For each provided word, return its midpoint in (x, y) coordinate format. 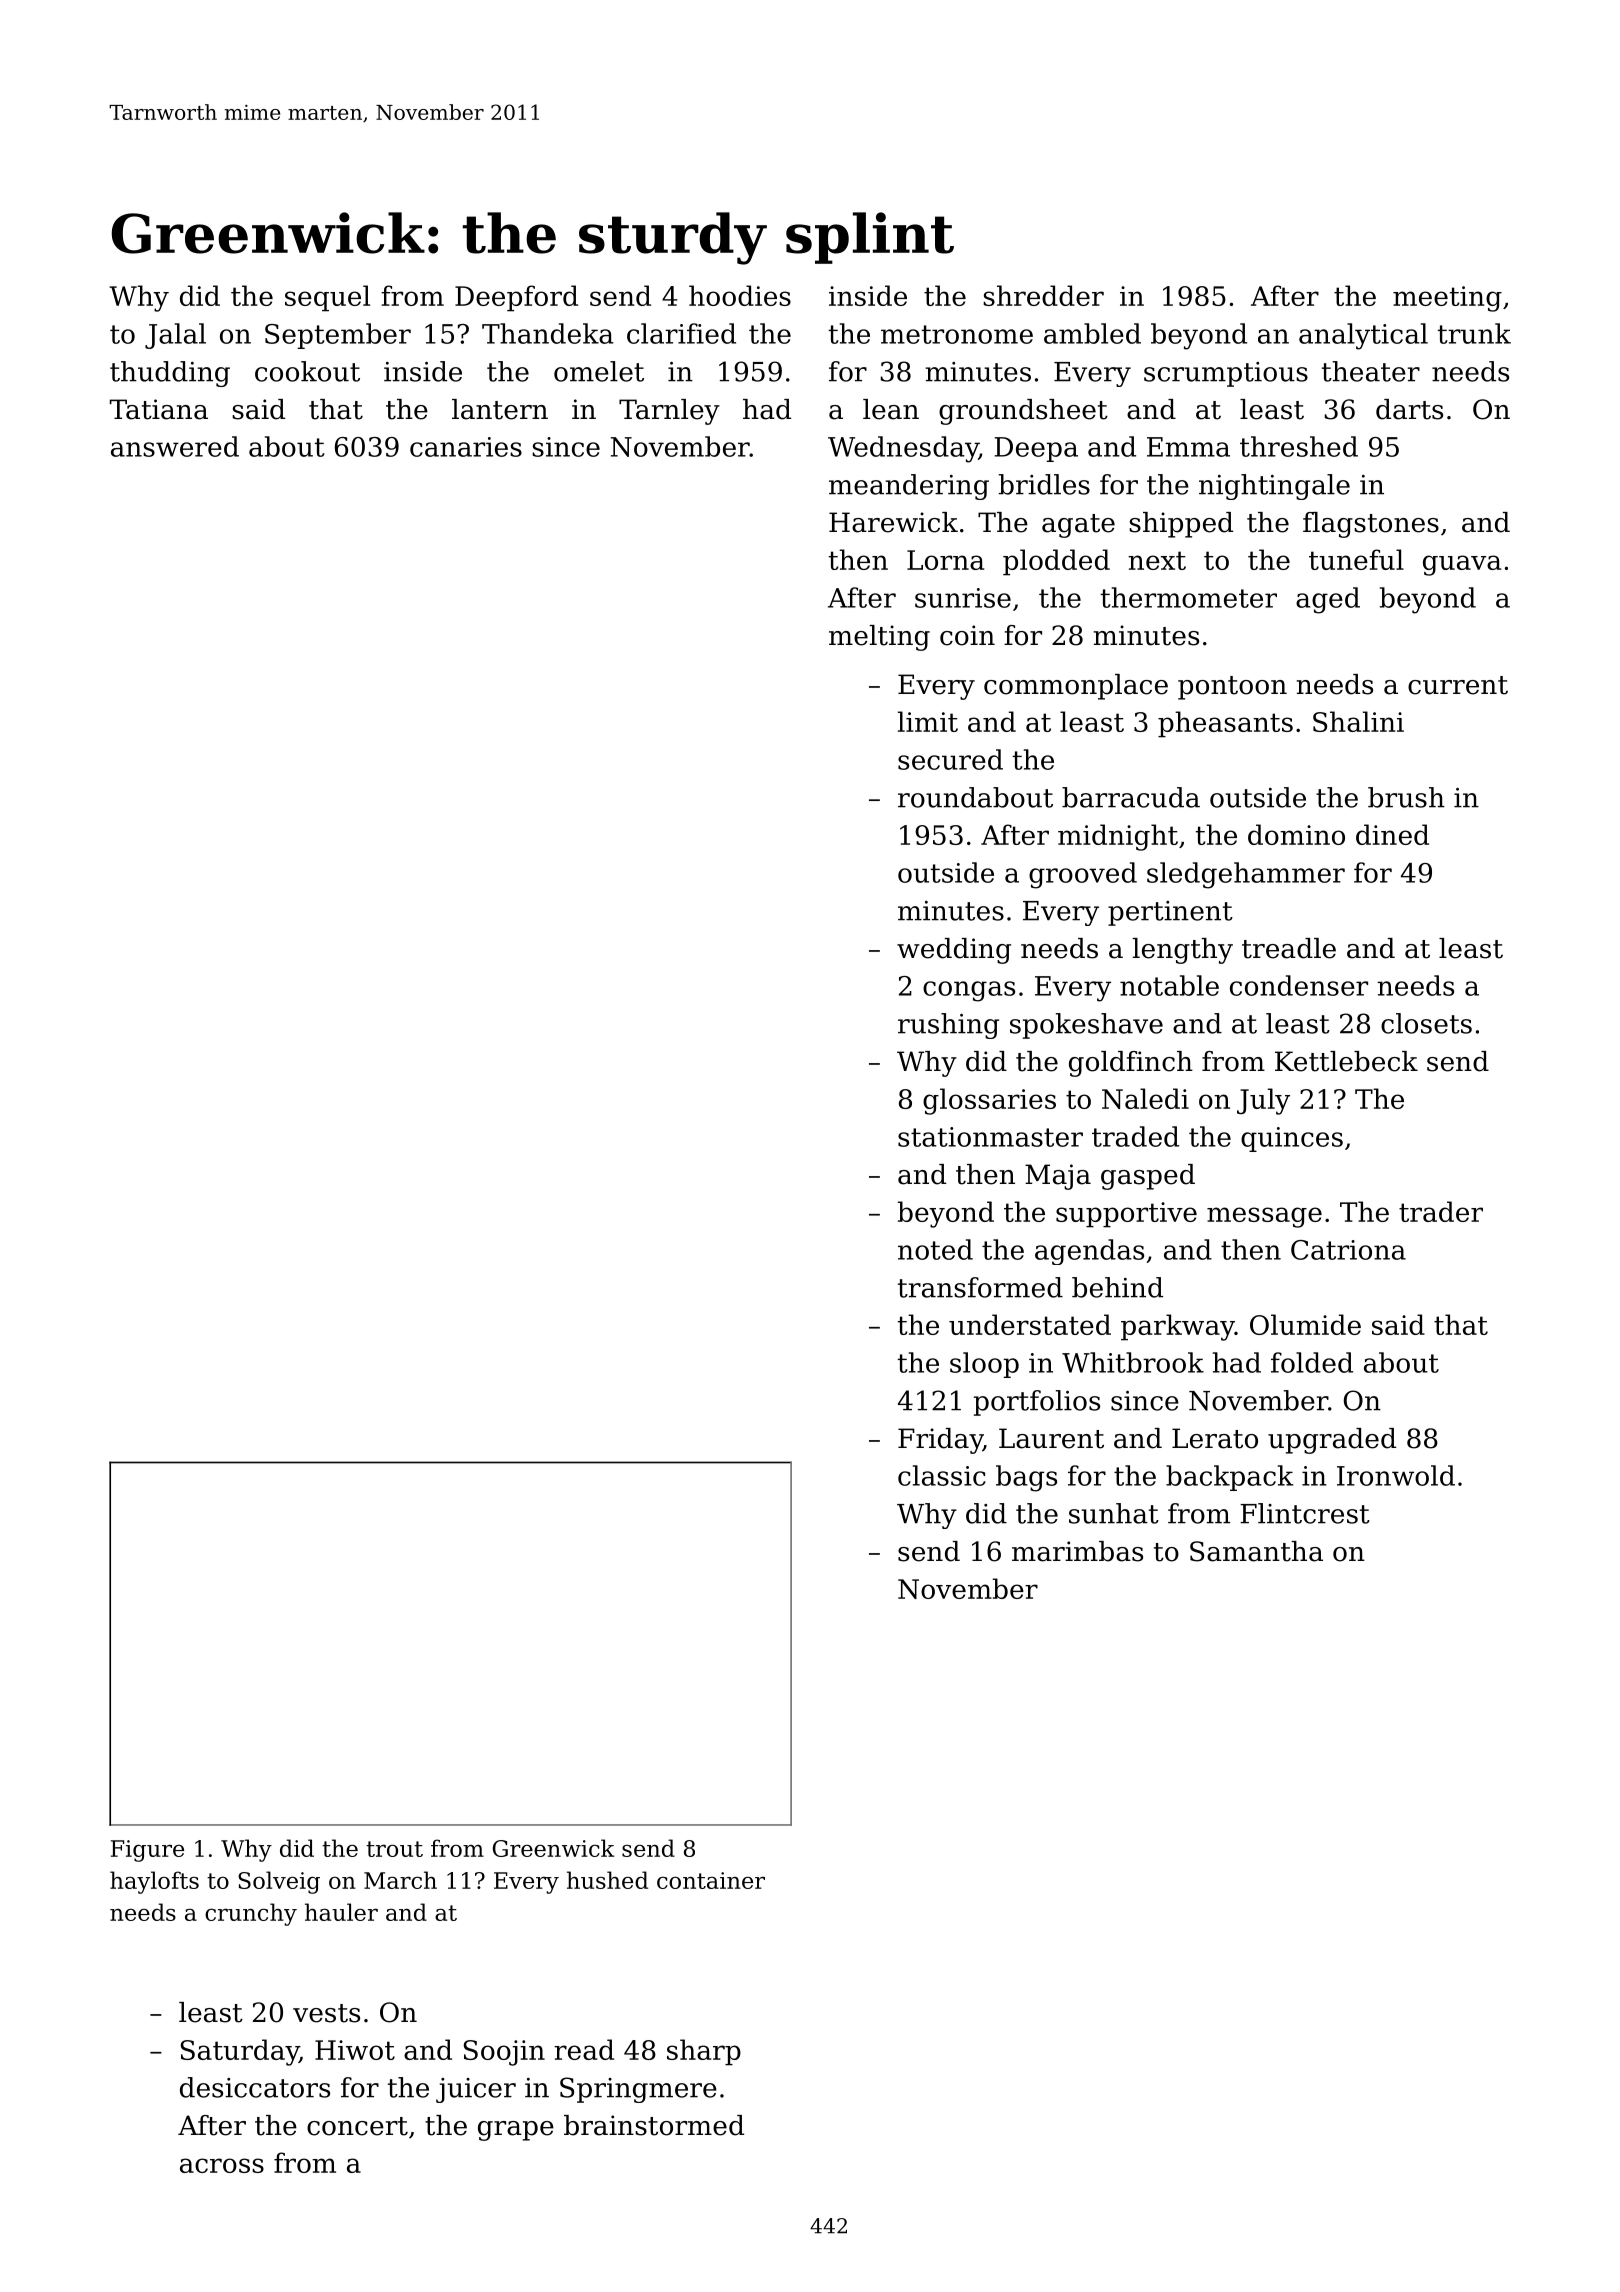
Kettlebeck (1346, 1061)
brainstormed (654, 2125)
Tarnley (669, 412)
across (222, 2165)
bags (1026, 1478)
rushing (948, 1026)
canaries (466, 447)
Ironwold (1396, 1475)
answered (175, 446)
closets (1426, 1023)
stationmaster (990, 1137)
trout (394, 1849)
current (1458, 685)
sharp (704, 2052)
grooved (1083, 875)
